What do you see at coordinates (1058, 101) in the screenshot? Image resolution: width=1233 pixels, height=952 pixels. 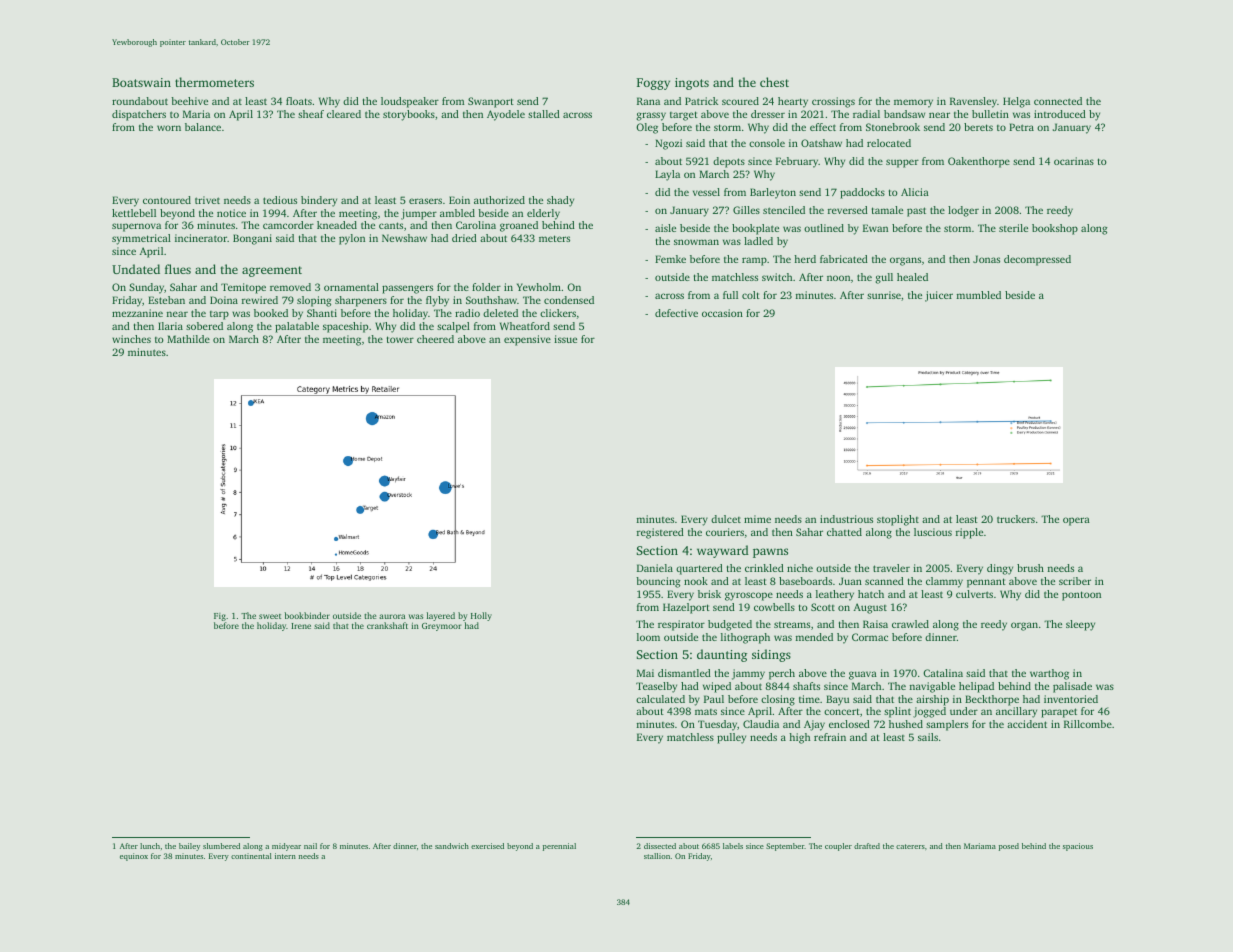 I see `connected` at bounding box center [1058, 101].
